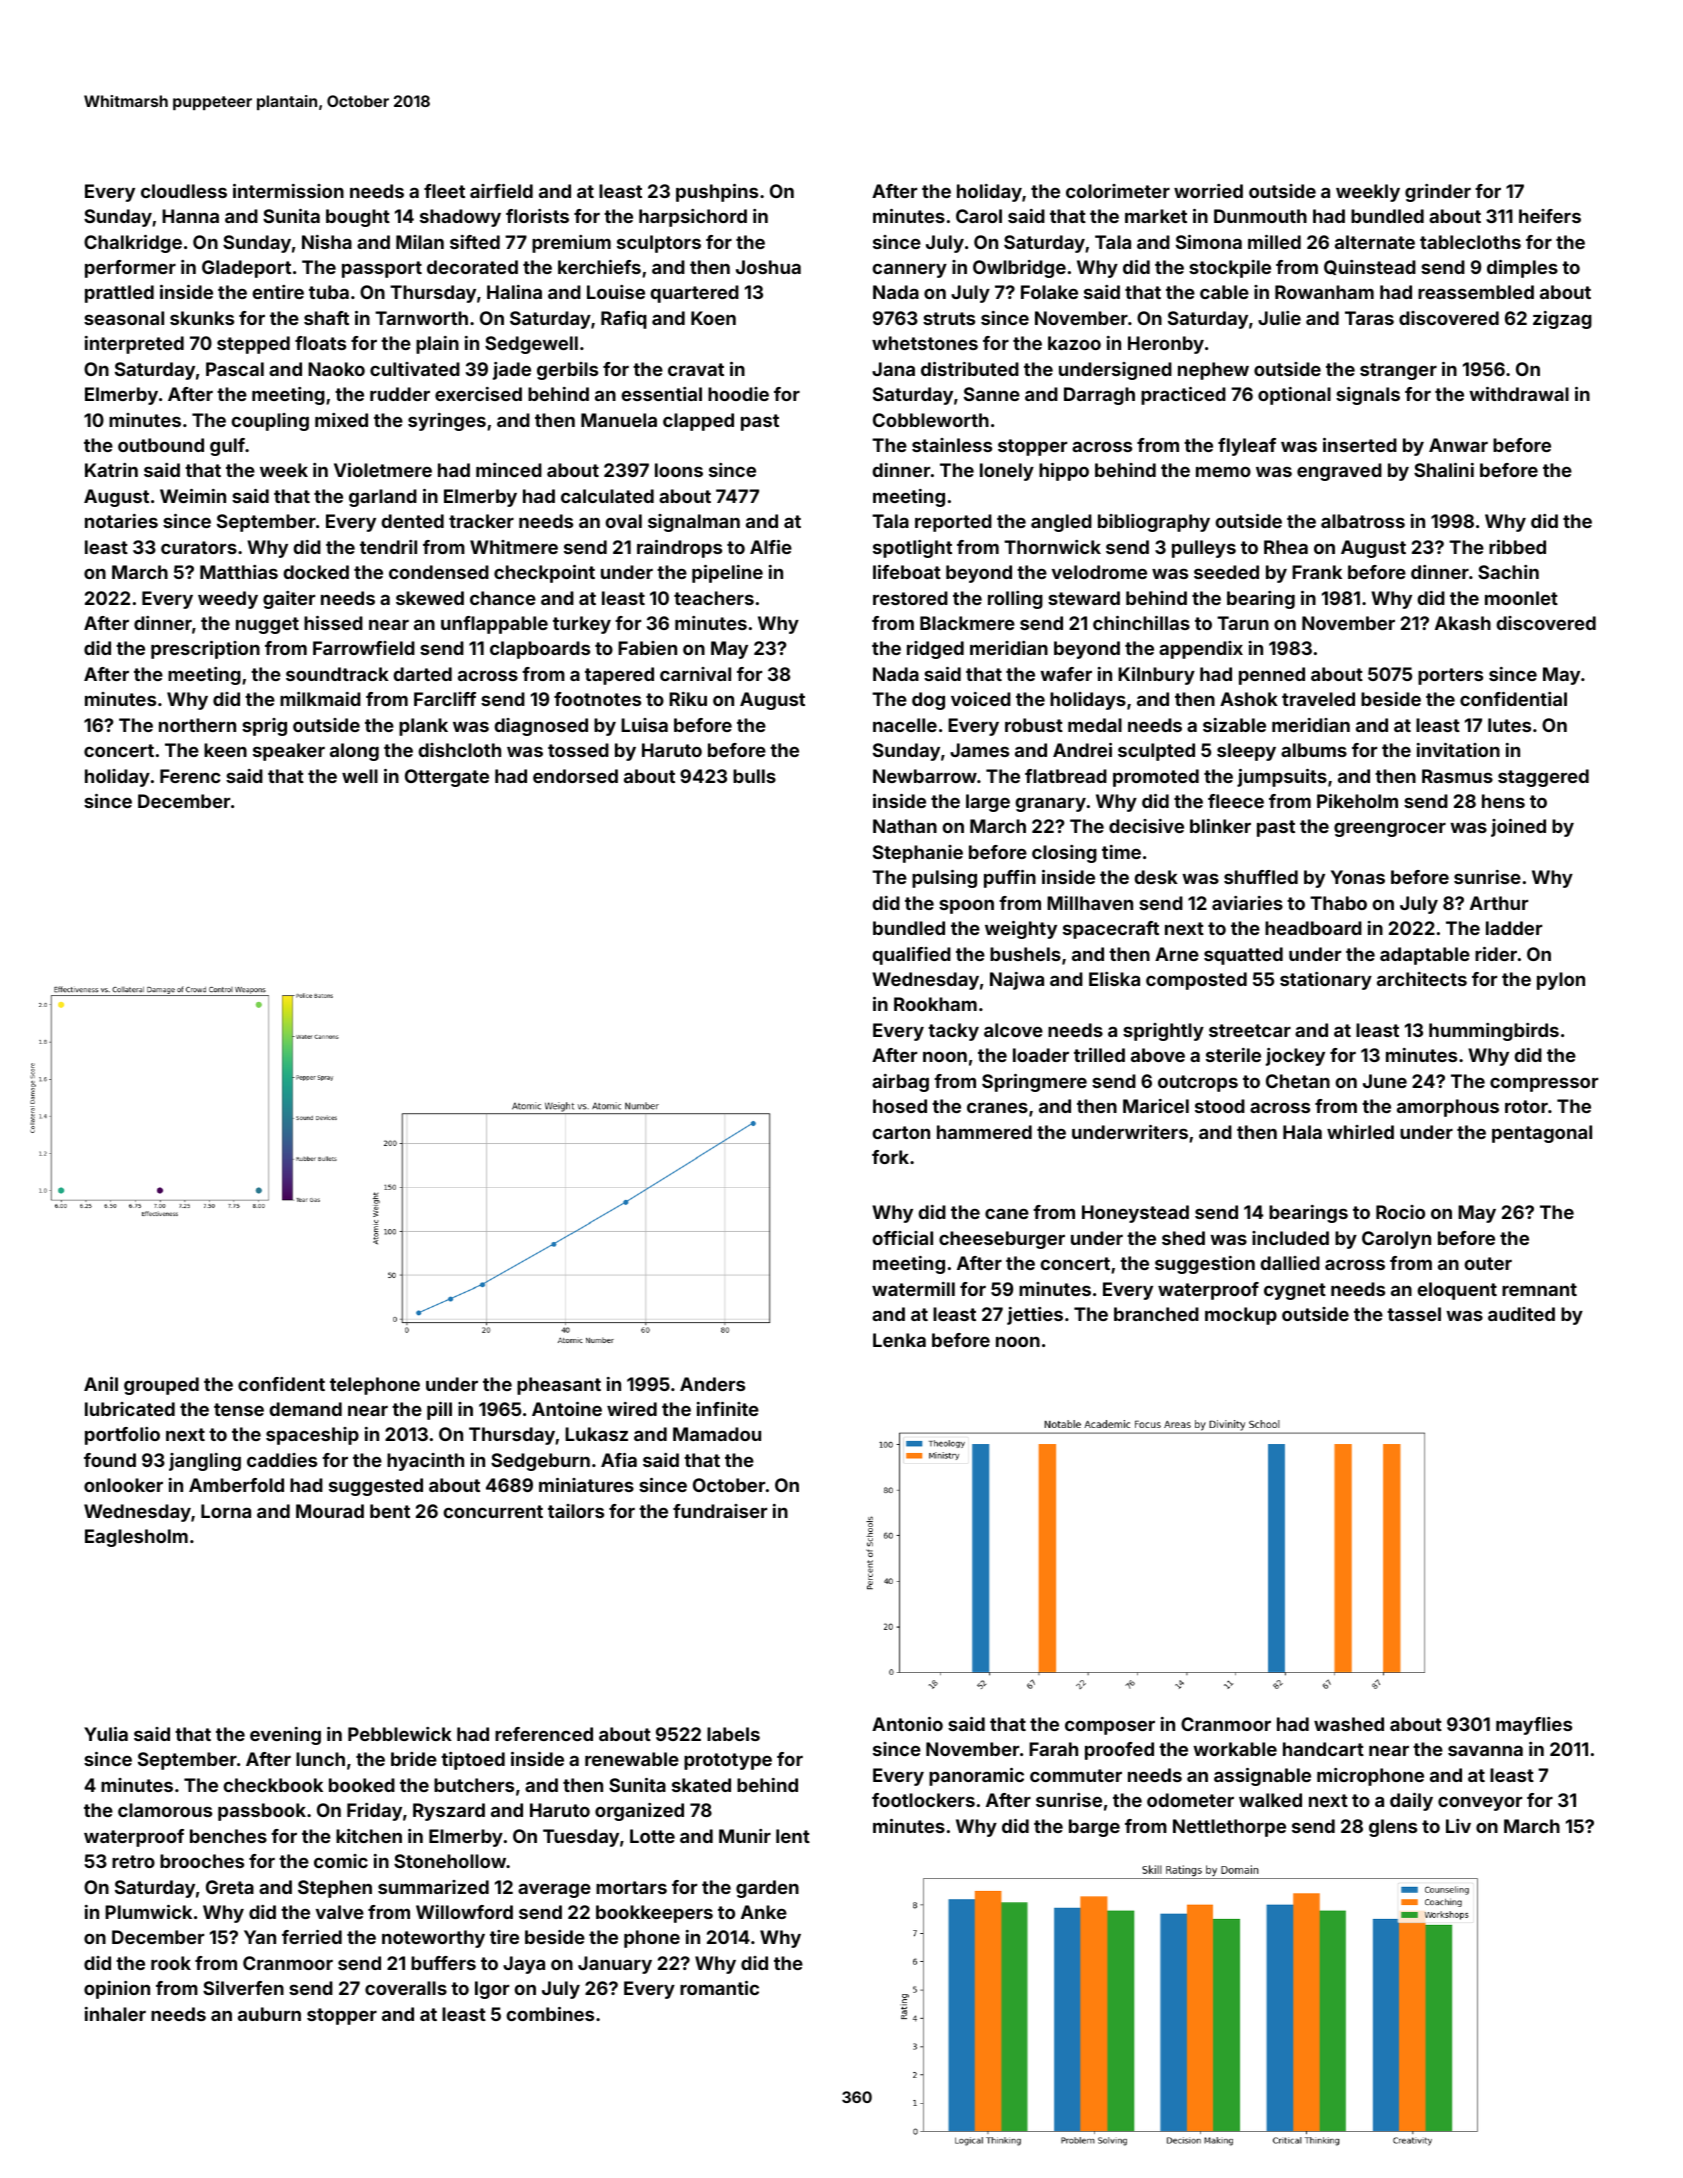 This screenshot has height=2178, width=1683. Describe the element at coordinates (1229, 1828) in the screenshot. I see `Nettlethorpe` at that location.
